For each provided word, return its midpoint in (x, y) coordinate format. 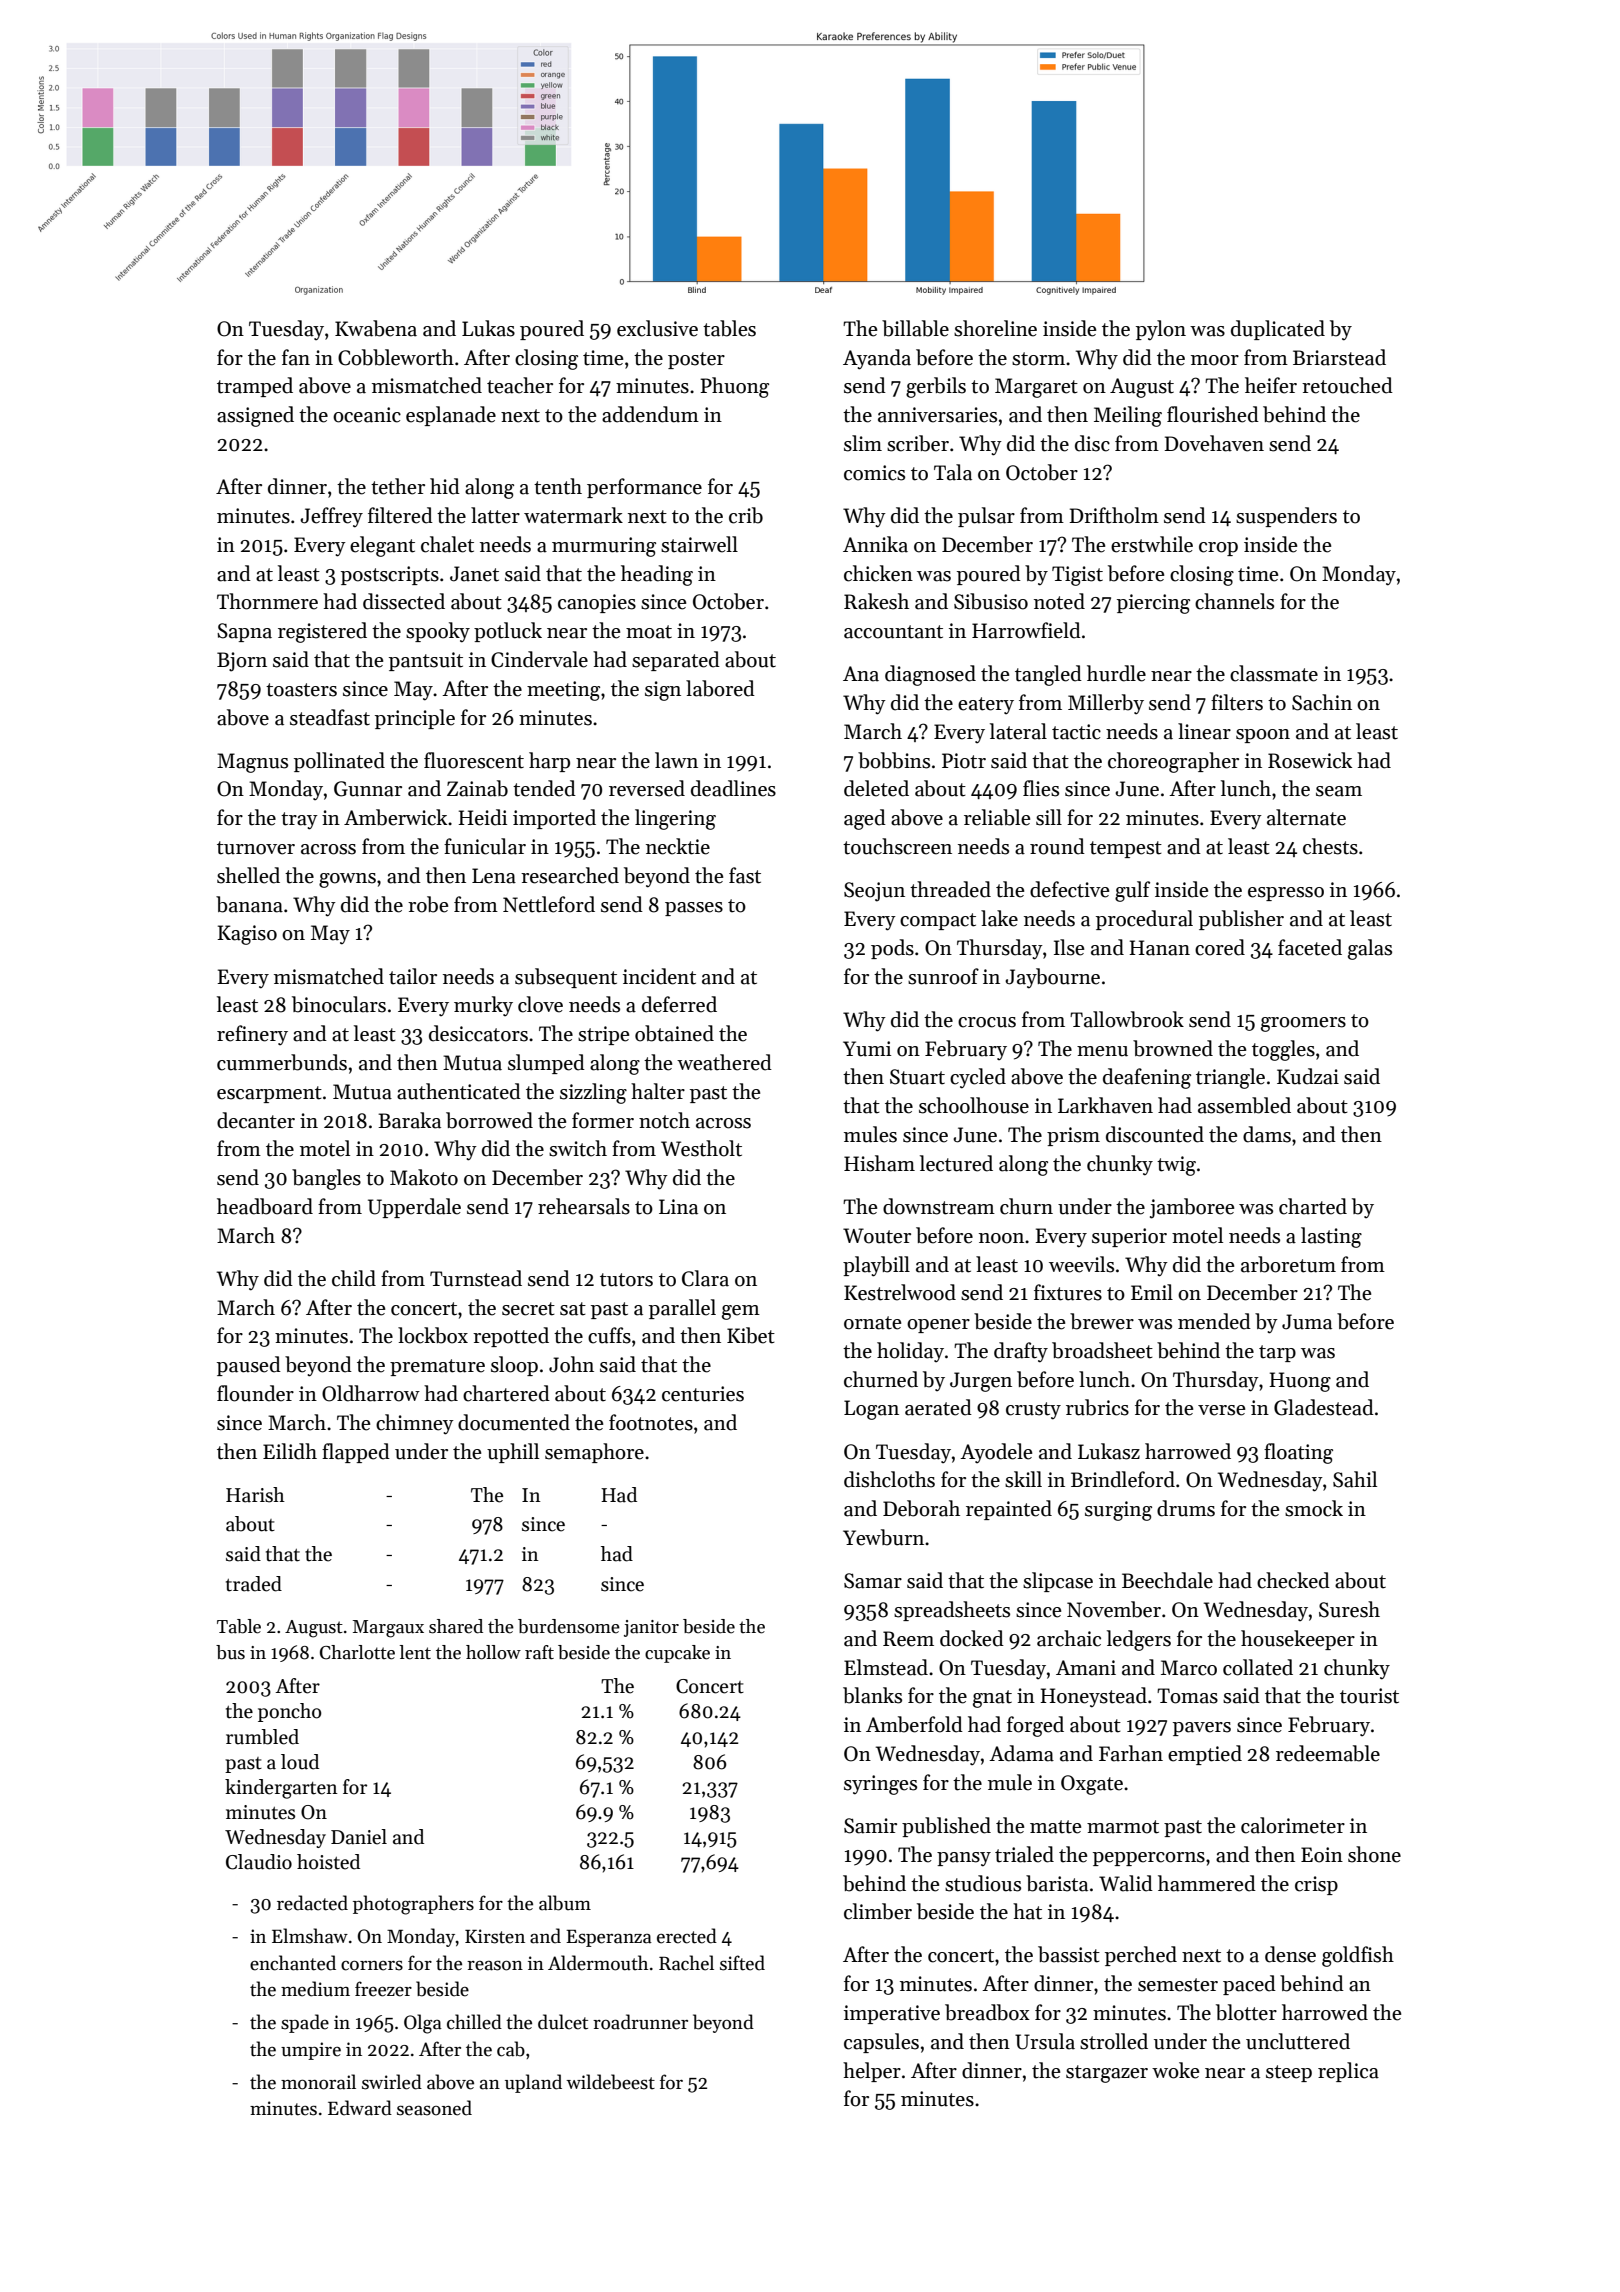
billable (915, 328)
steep (1289, 2073)
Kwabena (376, 328)
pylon (1161, 330)
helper (872, 2072)
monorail (318, 2082)
